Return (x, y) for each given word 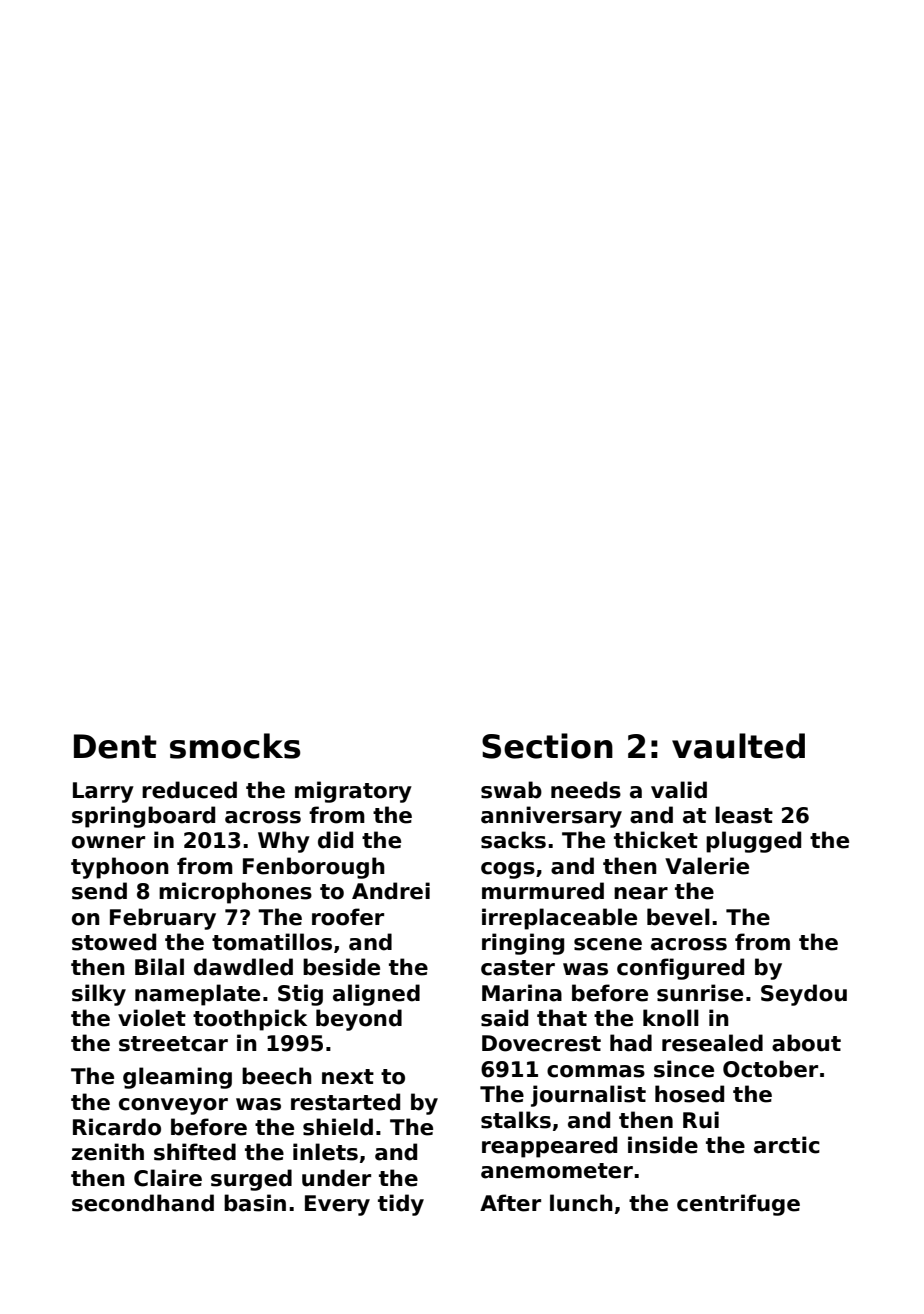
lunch (581, 1203)
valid (679, 790)
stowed (114, 942)
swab (511, 790)
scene (608, 944)
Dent (115, 746)
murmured (543, 891)
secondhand (143, 1203)
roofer (348, 917)
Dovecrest (541, 1043)
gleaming (177, 1078)
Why (284, 842)
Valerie (707, 866)
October (770, 1069)
